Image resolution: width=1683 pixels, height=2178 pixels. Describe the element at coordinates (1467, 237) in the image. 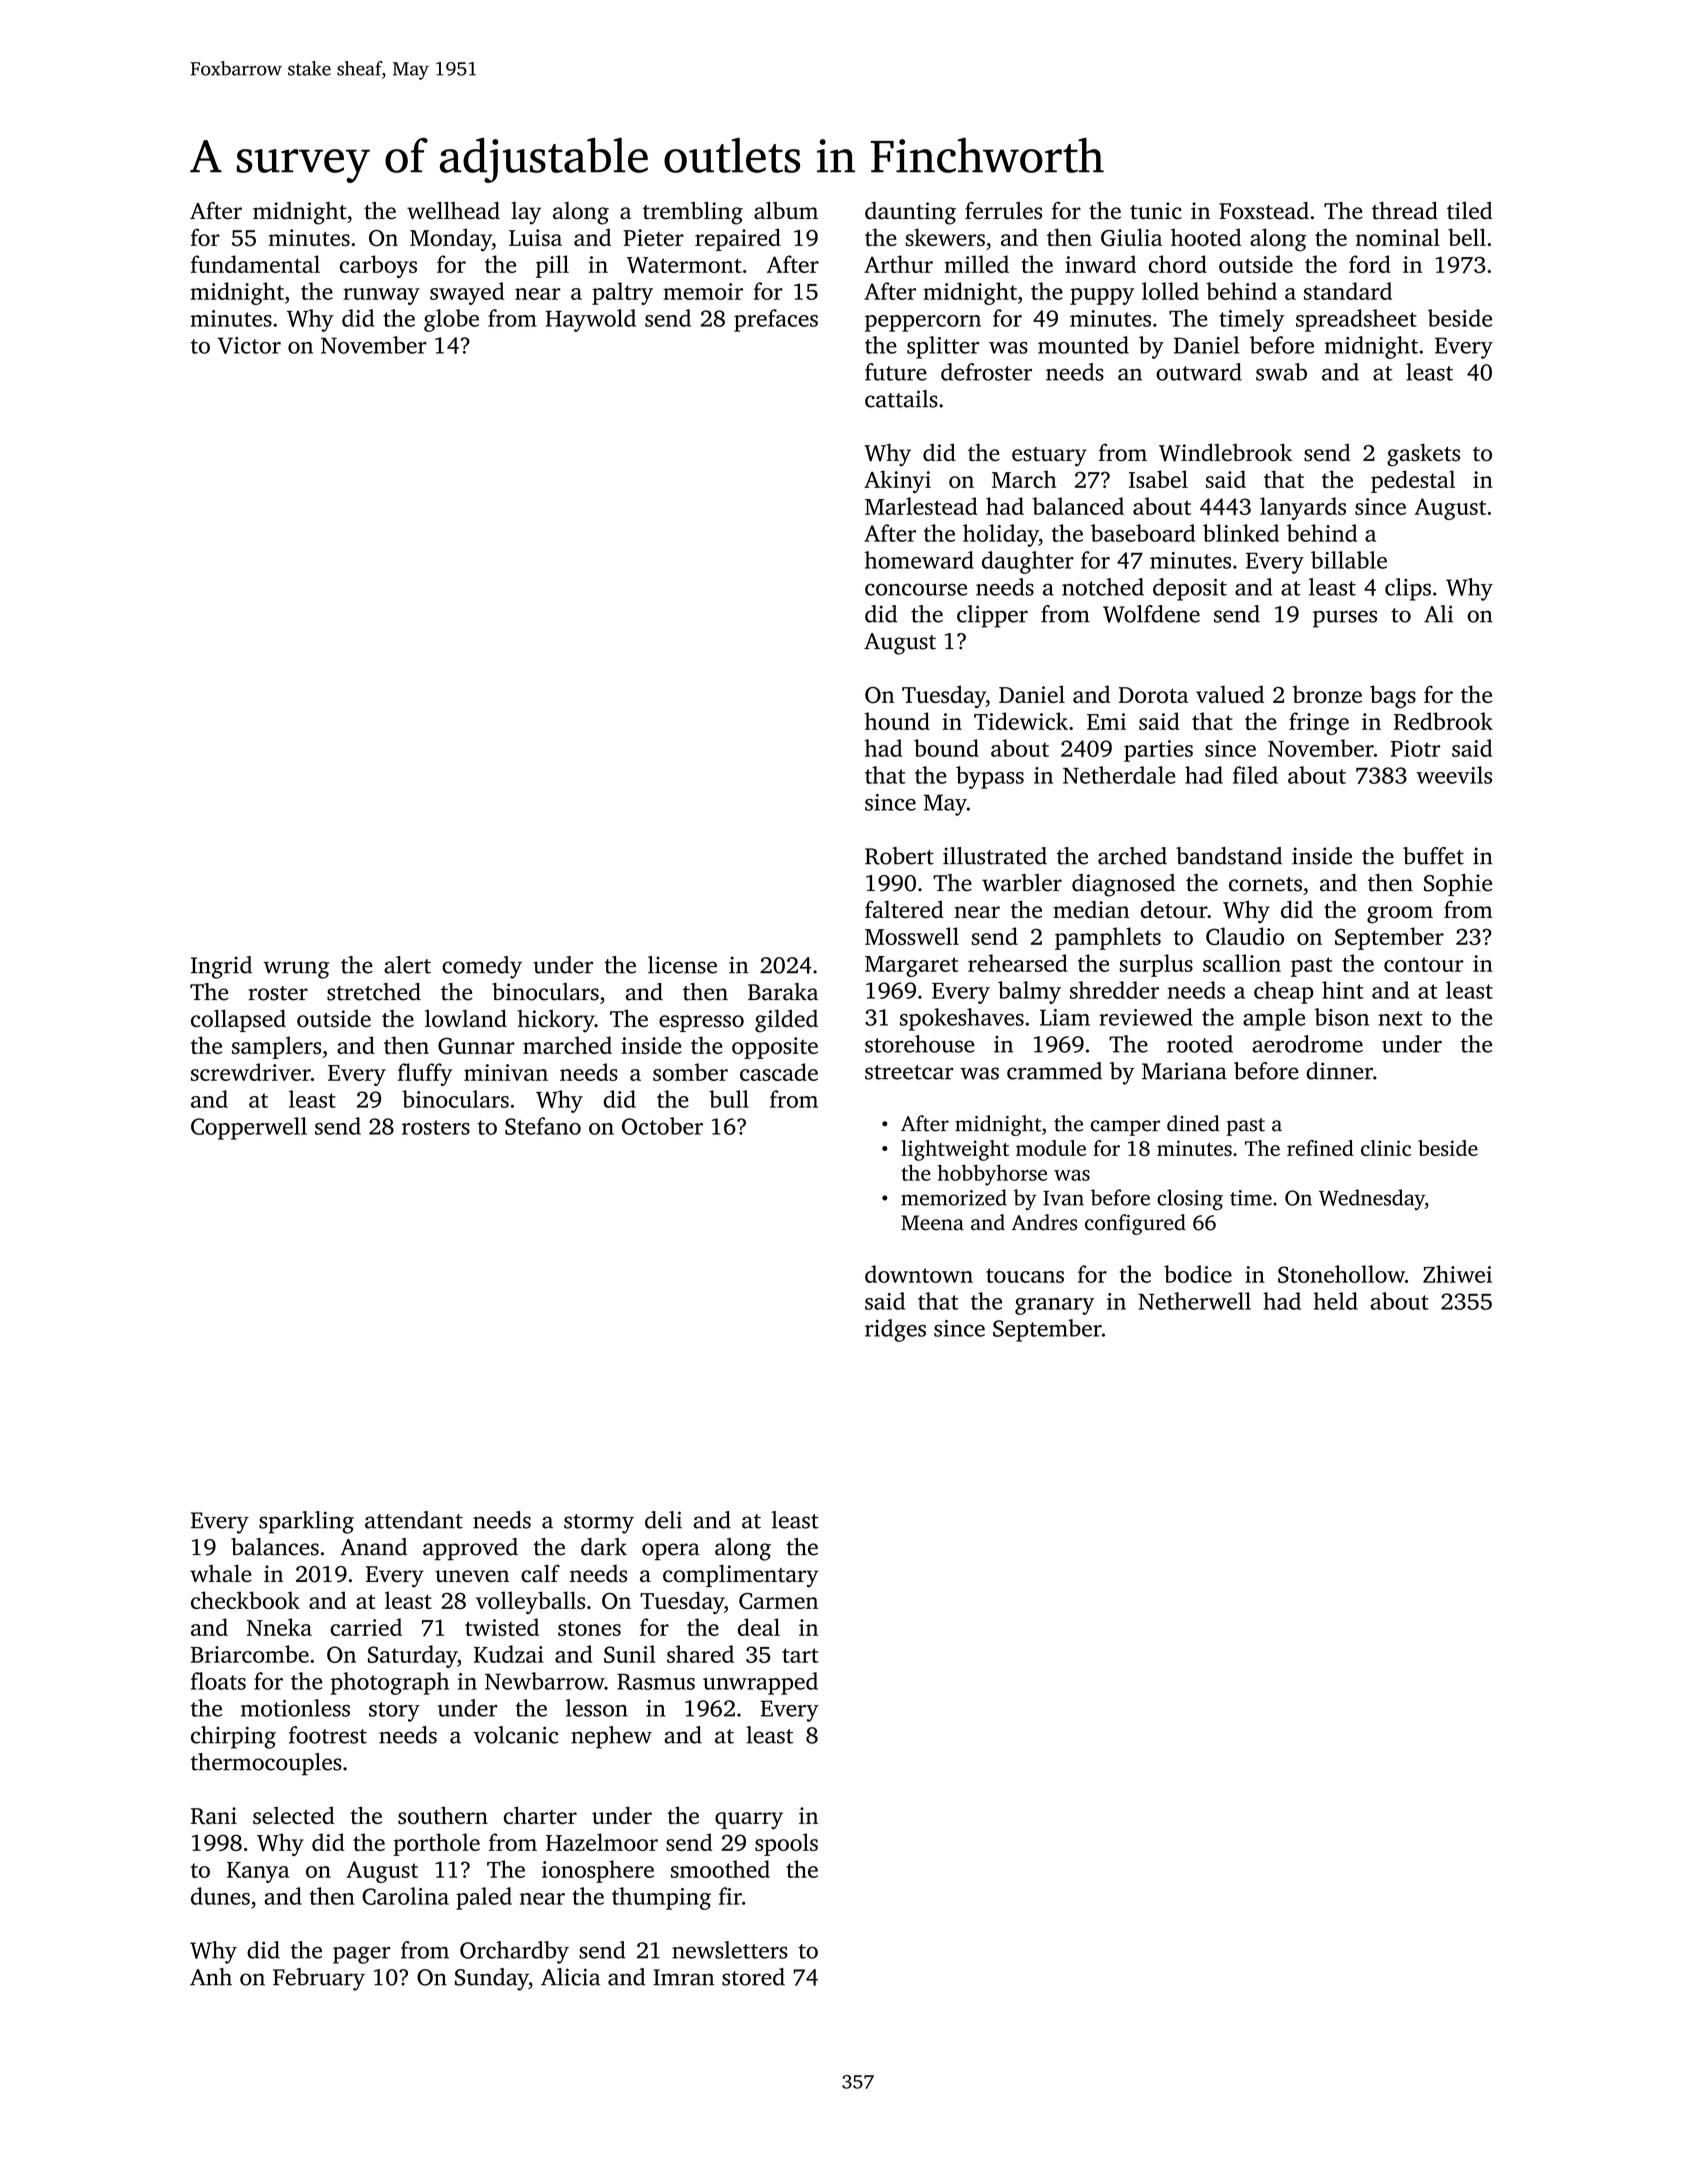

I see `bell` at that location.
